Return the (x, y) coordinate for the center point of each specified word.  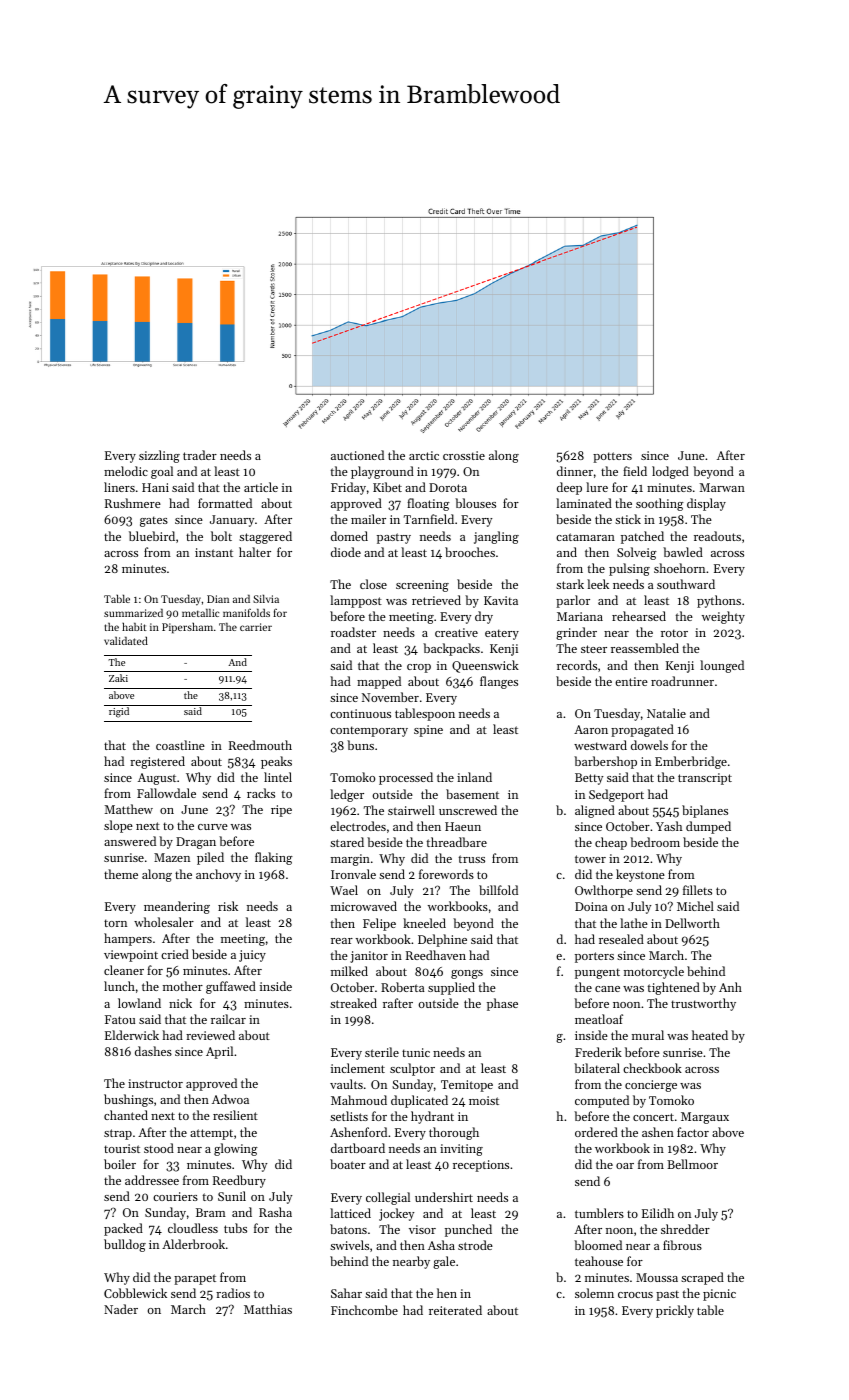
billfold (498, 890)
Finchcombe (364, 1310)
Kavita (501, 600)
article (261, 487)
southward (686, 584)
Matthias (268, 1309)
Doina (591, 906)
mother (183, 986)
